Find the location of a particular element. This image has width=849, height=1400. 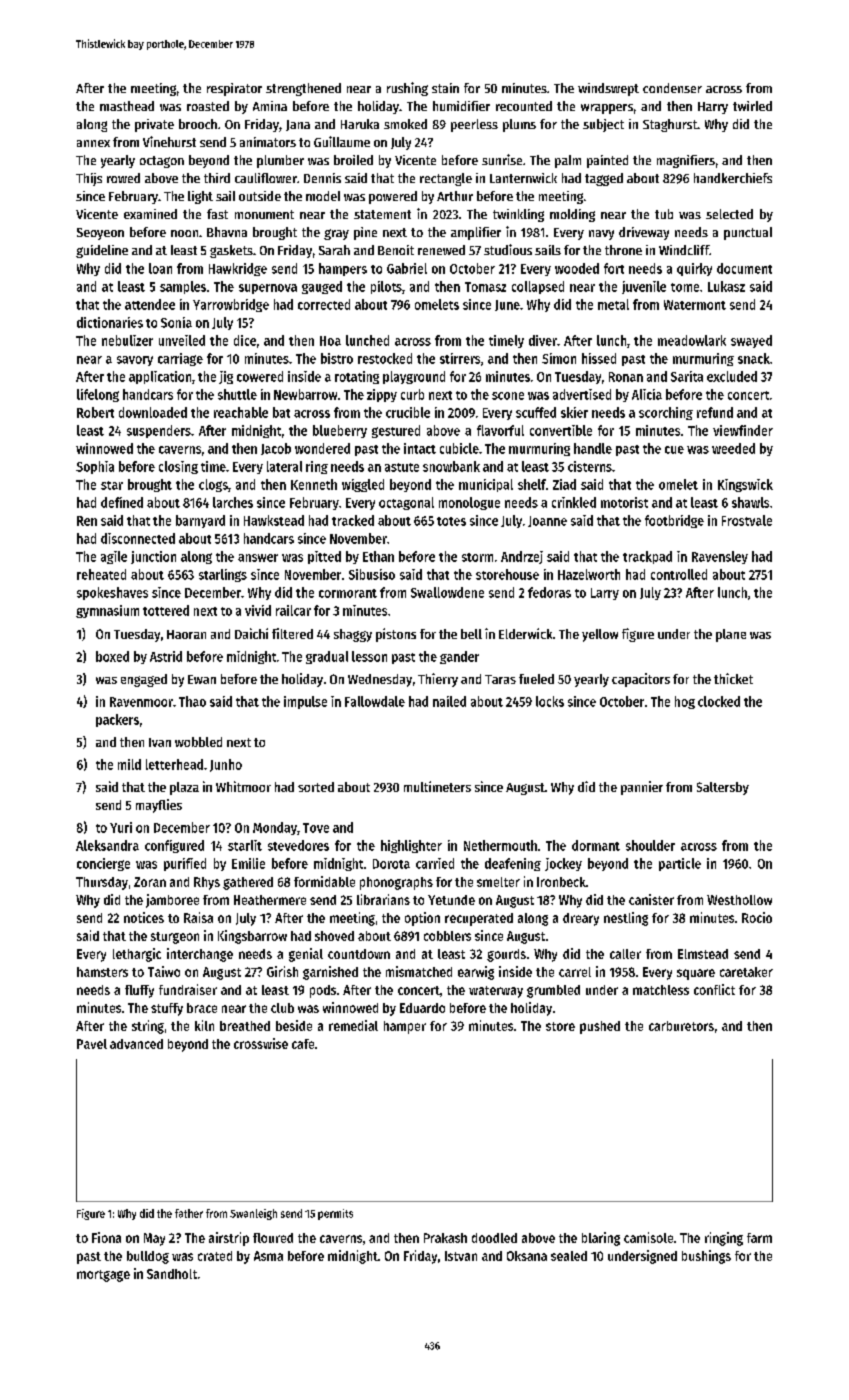

bistro is located at coordinates (337, 358).
